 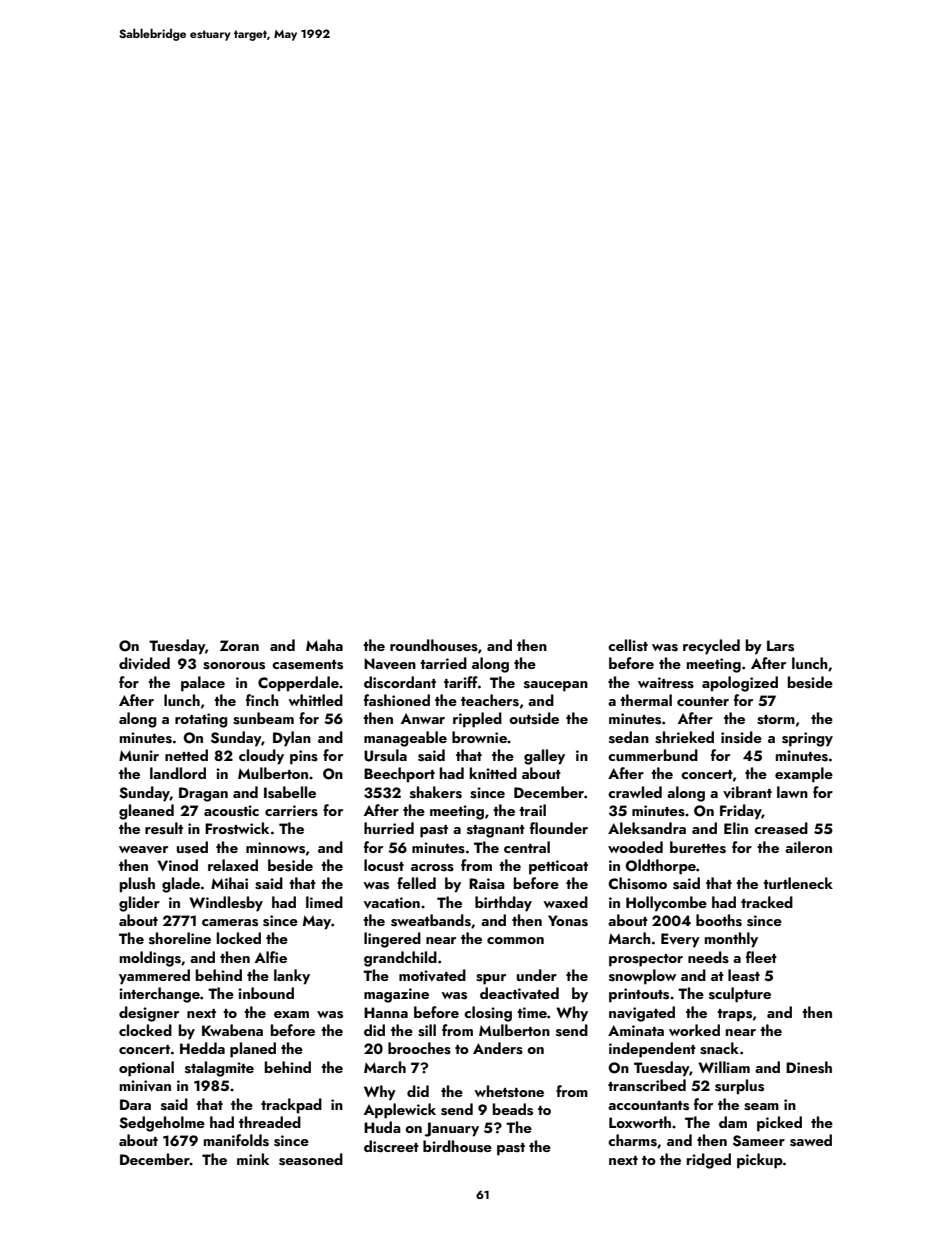 I want to click on threaded, so click(x=270, y=1122).
